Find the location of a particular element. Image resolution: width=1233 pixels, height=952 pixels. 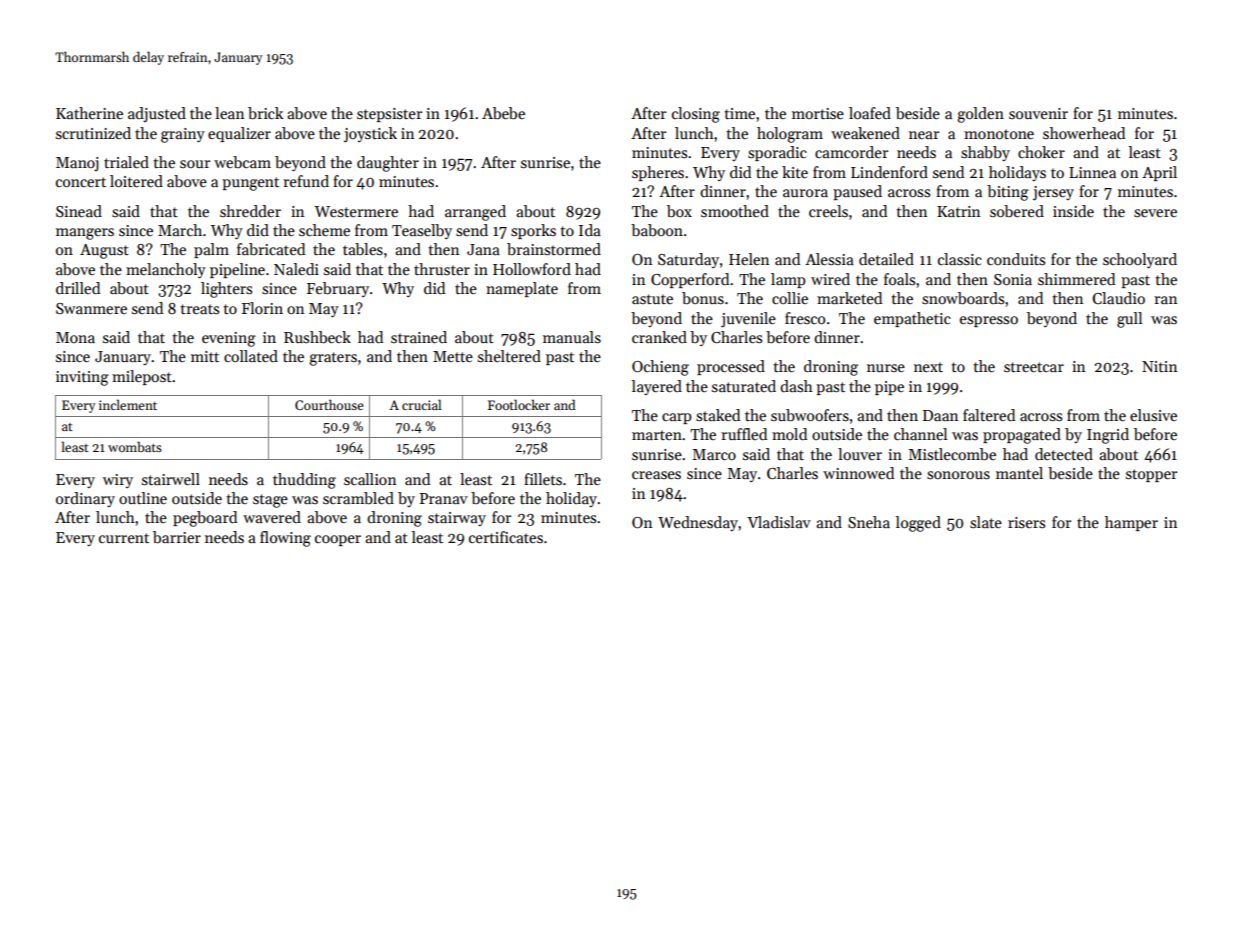

April is located at coordinates (1159, 173).
